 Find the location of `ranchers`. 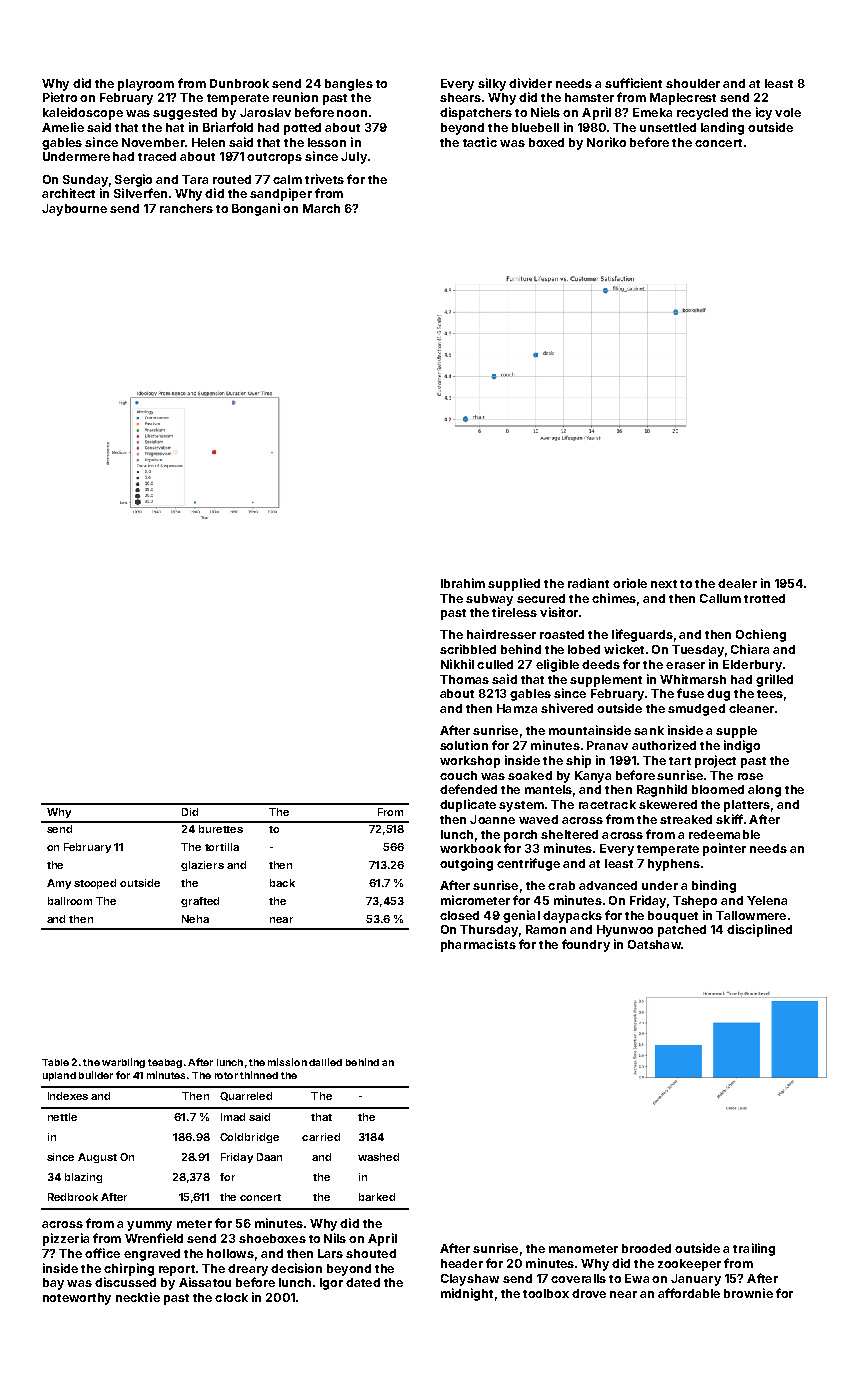

ranchers is located at coordinates (186, 208).
